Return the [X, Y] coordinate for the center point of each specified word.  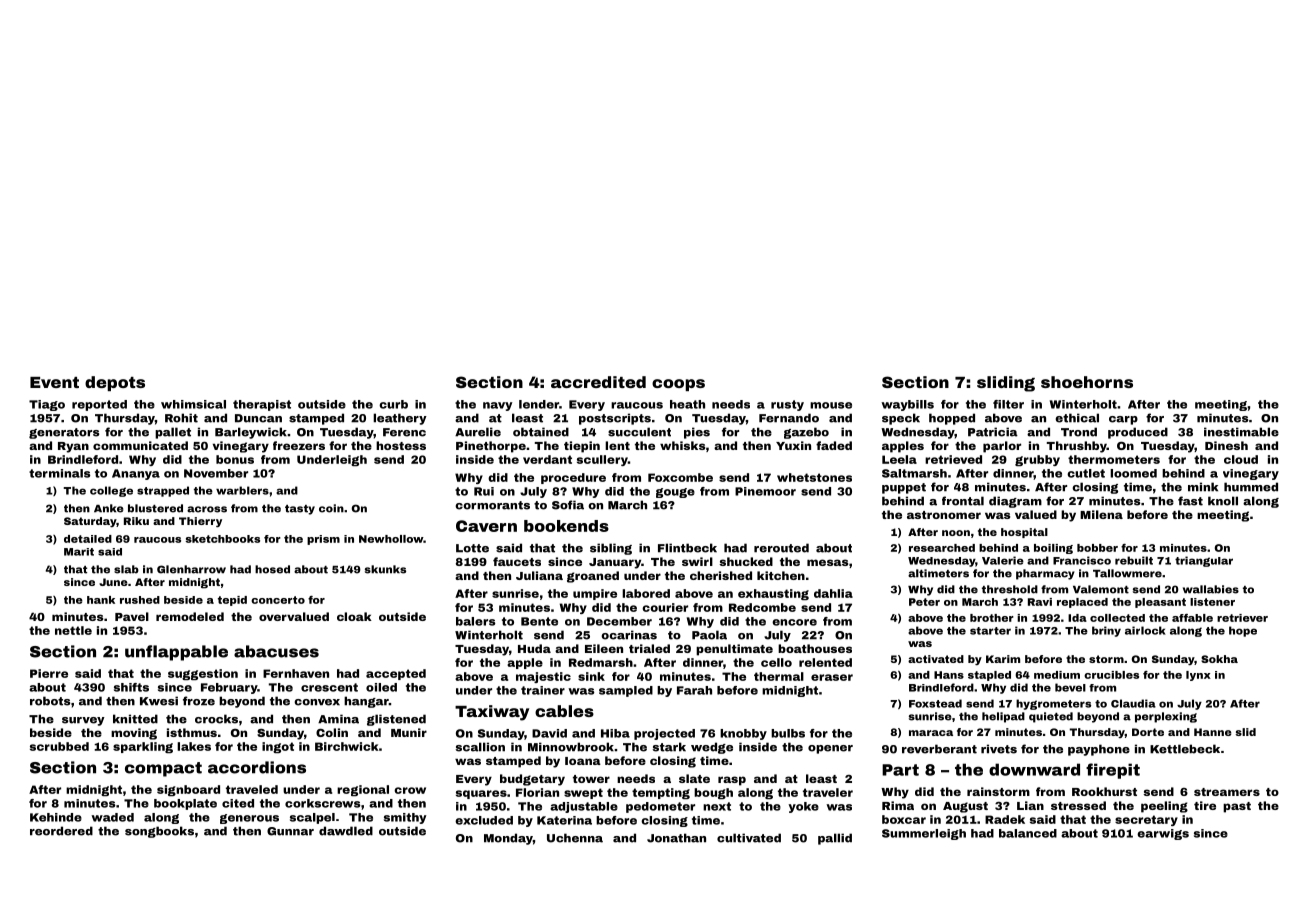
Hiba [615, 733]
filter [1008, 404]
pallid [835, 839]
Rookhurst [1104, 791]
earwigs [1163, 834]
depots [115, 383]
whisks [682, 445]
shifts [131, 687]
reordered [61, 831]
